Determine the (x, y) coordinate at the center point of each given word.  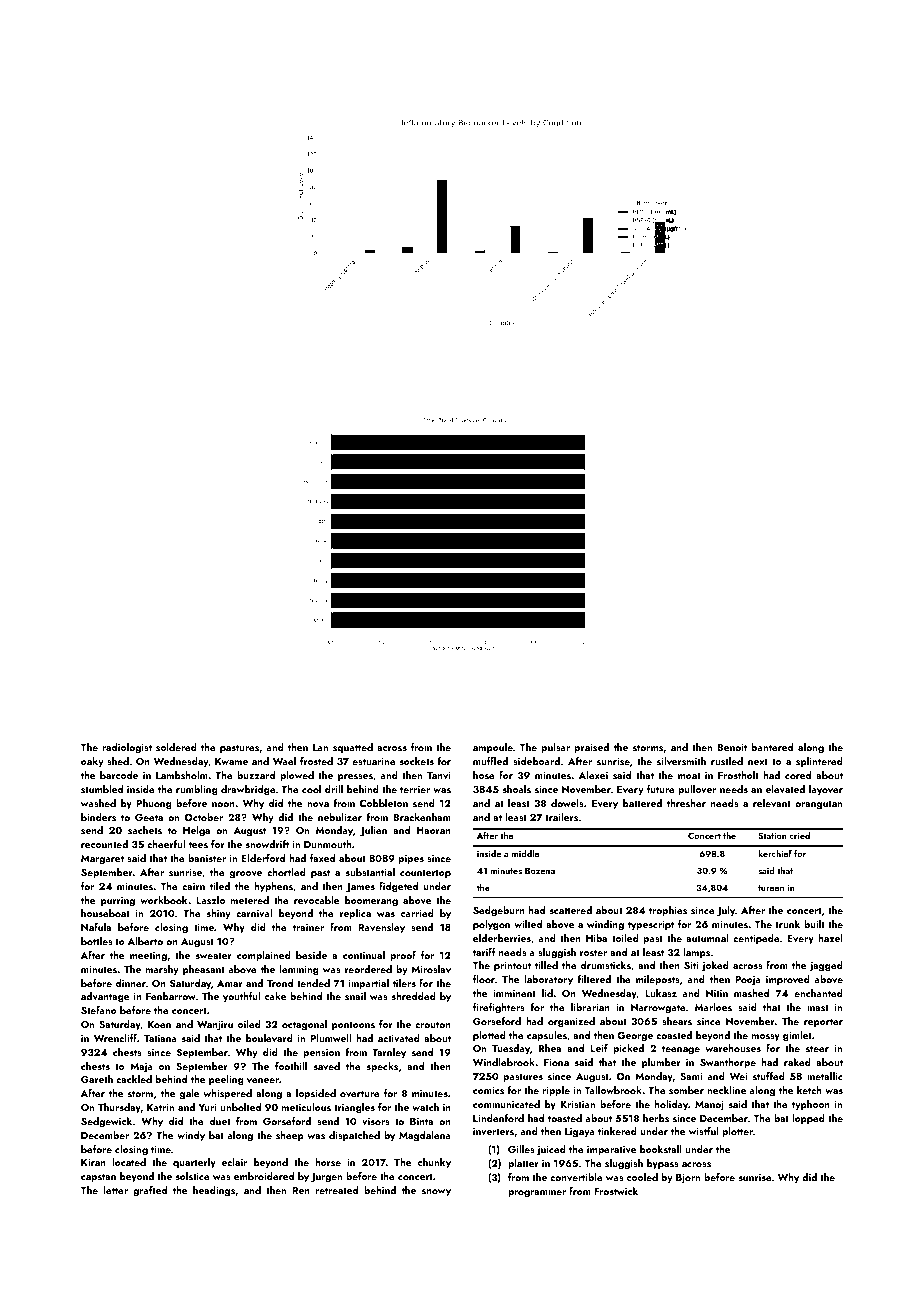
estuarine (374, 761)
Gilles (521, 1149)
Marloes (713, 1007)
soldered (176, 747)
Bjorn (688, 1179)
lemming (299, 970)
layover (826, 790)
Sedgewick (106, 1122)
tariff (484, 952)
